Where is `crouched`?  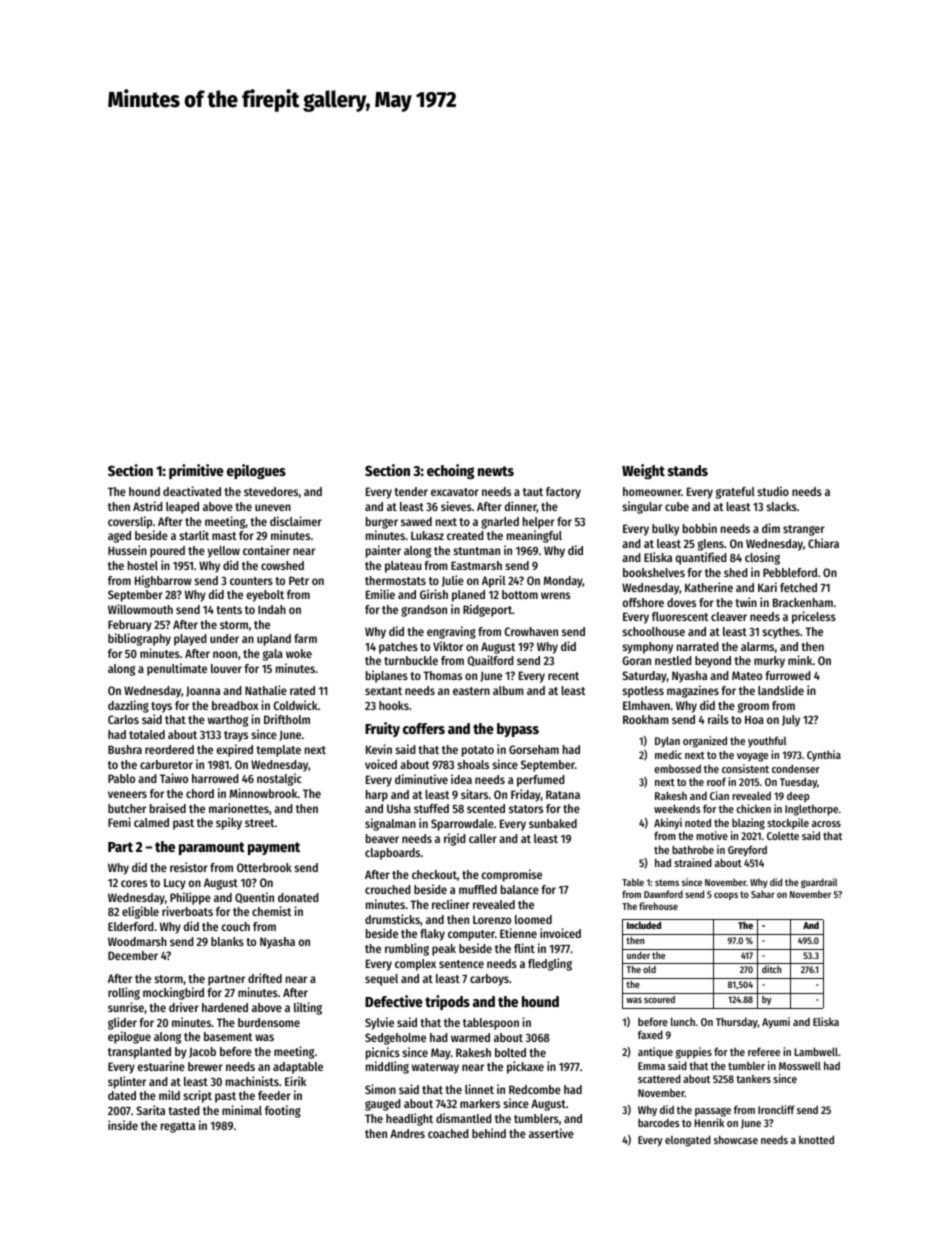 crouched is located at coordinates (388, 889).
